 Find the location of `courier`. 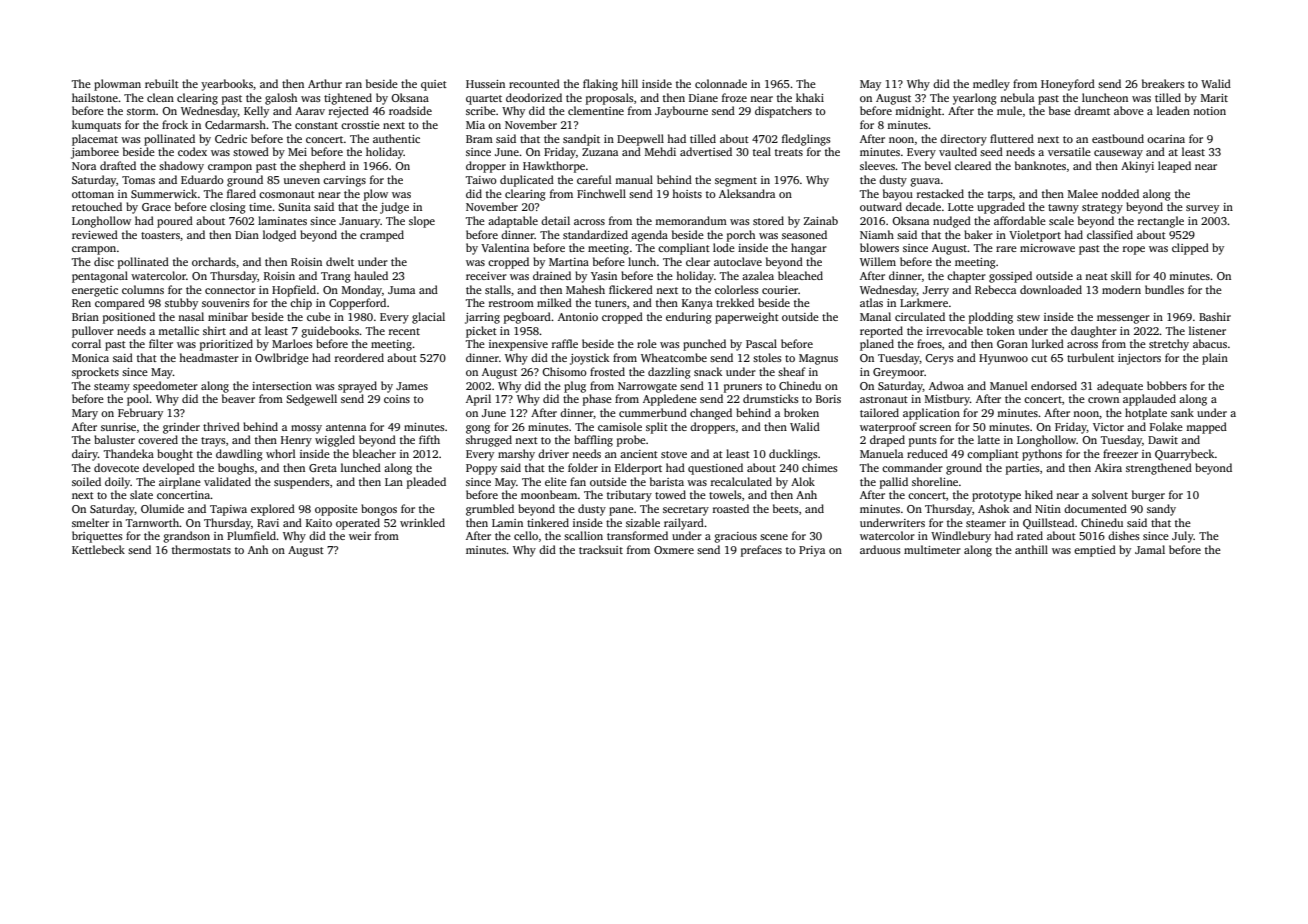

courier is located at coordinates (780, 290).
